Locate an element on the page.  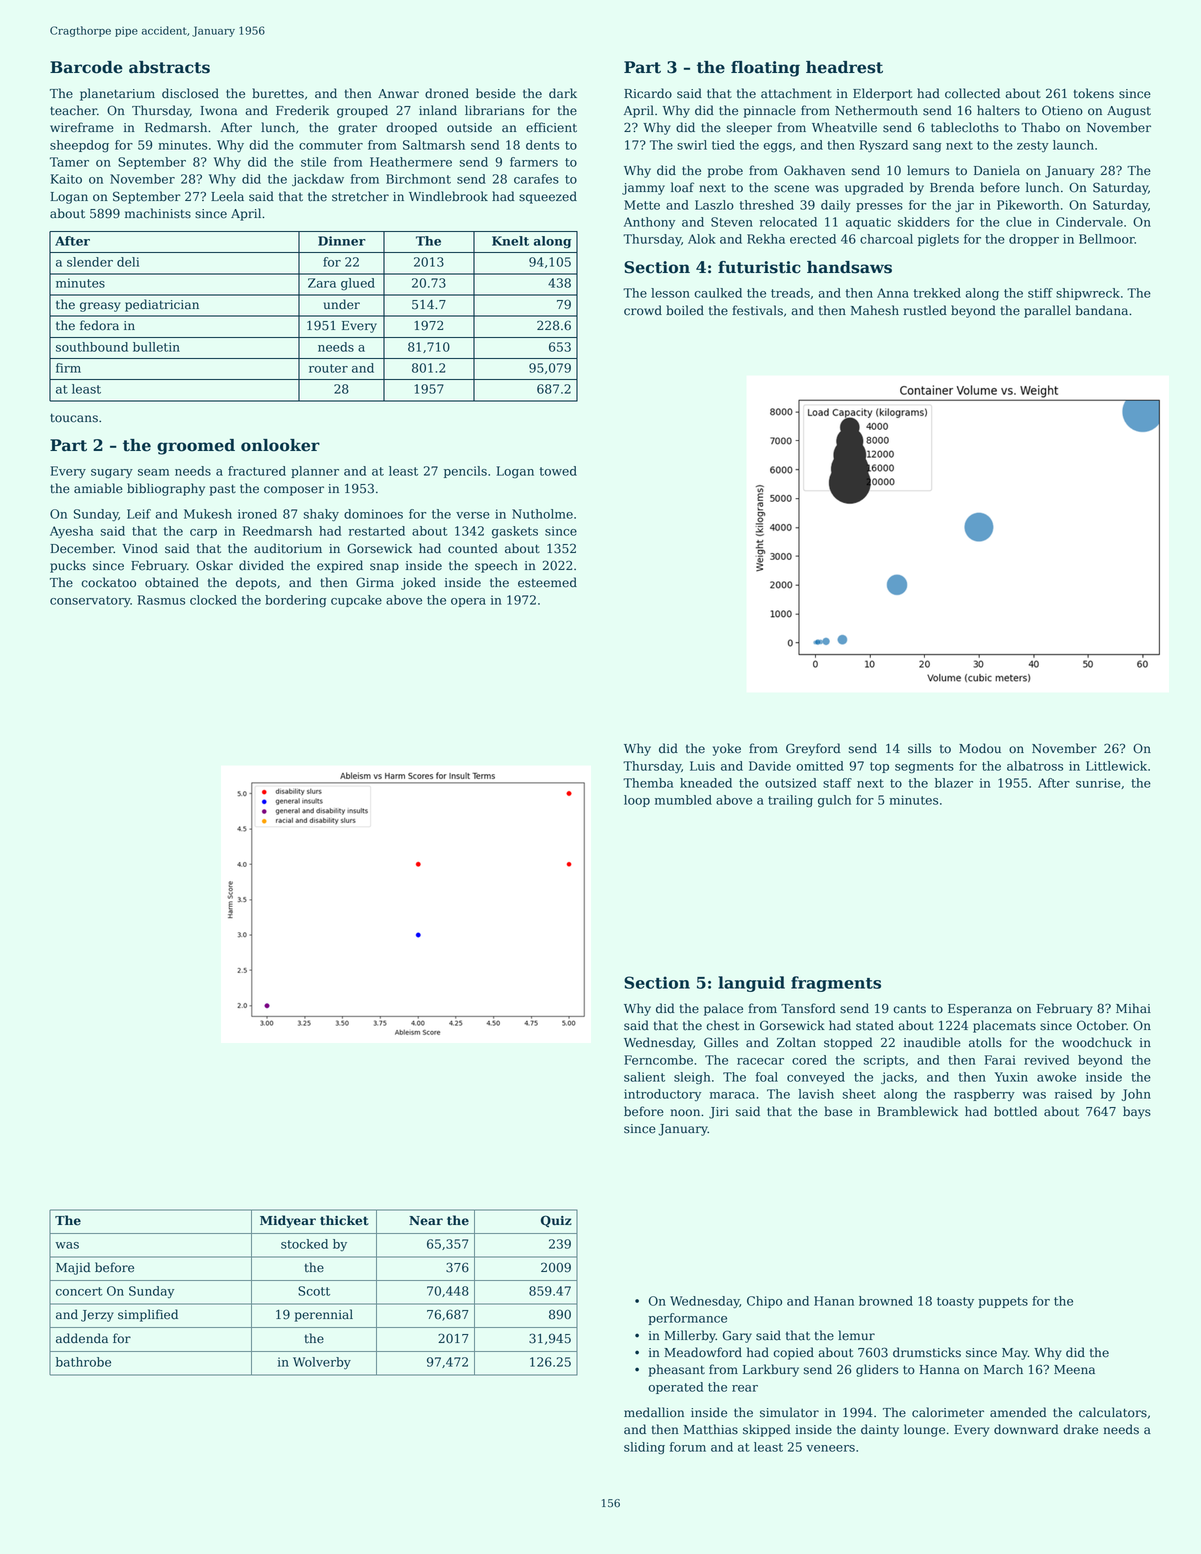
bathrobe is located at coordinates (83, 1362).
